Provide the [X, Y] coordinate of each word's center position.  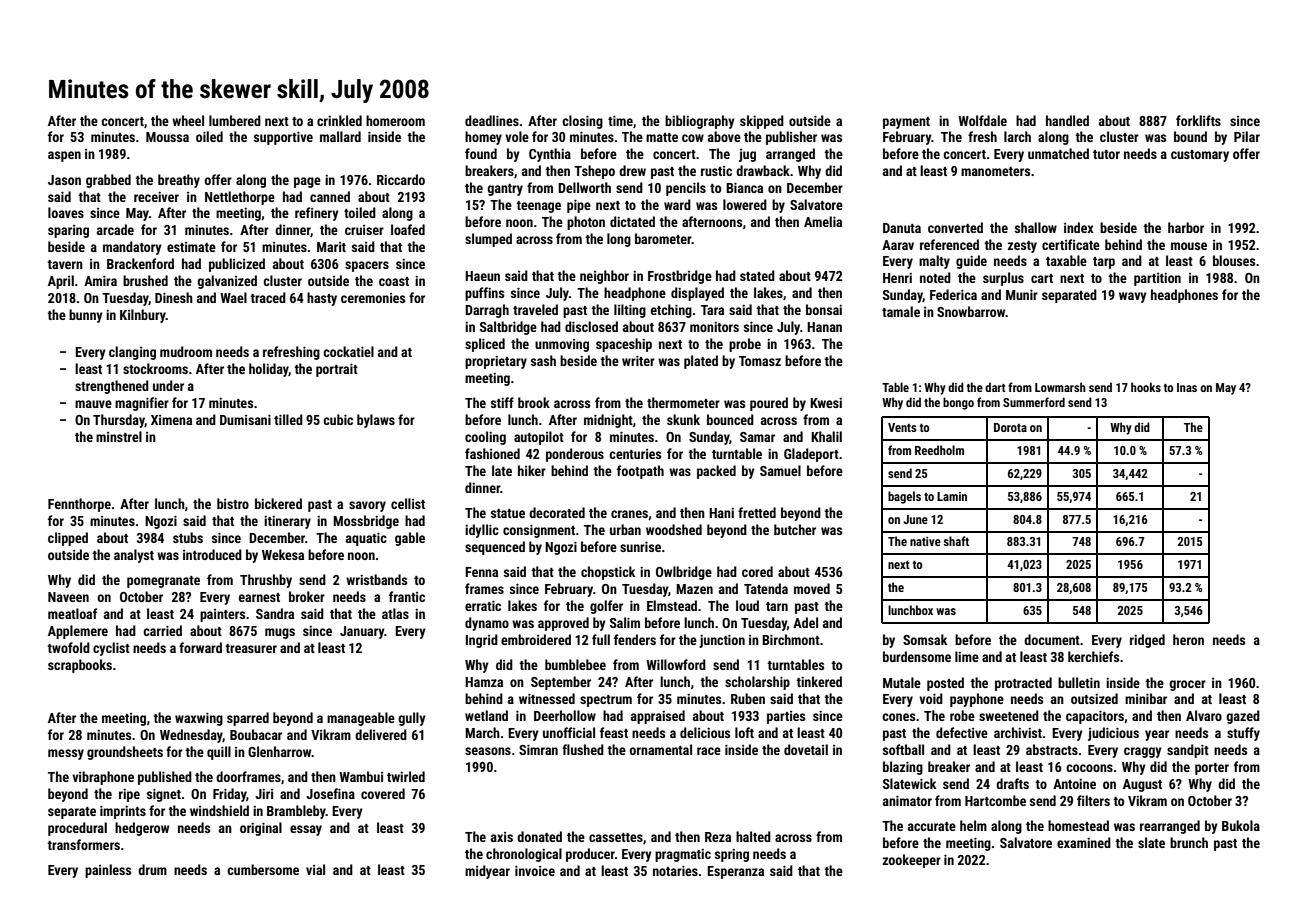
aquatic [366, 539]
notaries [675, 870]
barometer [663, 238]
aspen [64, 156]
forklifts [1198, 120]
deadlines [492, 120]
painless [108, 871]
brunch [1189, 842]
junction [722, 641]
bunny [86, 316]
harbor [1186, 227]
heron [1188, 639]
